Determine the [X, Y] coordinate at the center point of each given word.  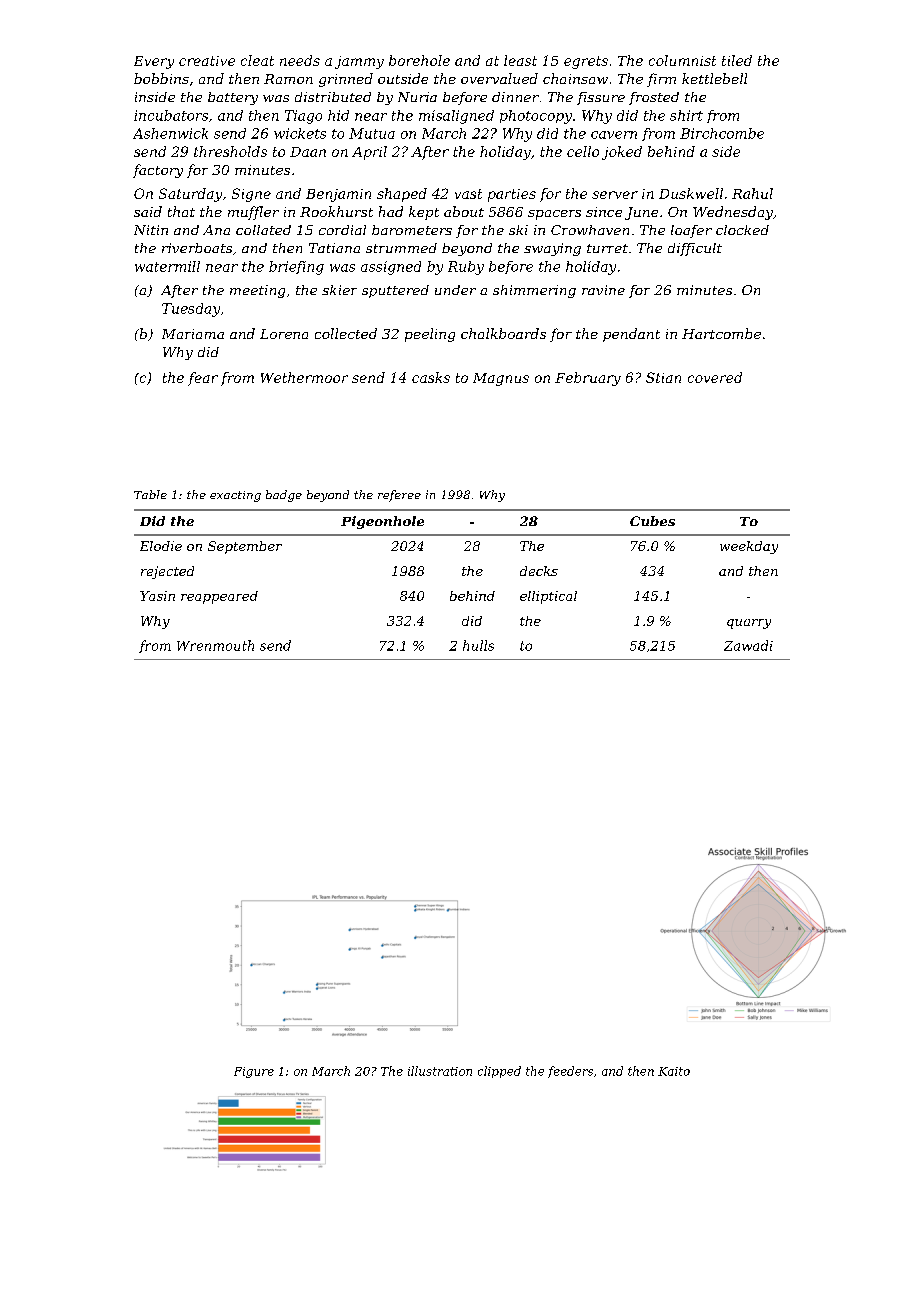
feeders [570, 1072]
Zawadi [748, 645]
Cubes [652, 521]
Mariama [193, 334]
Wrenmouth [215, 645]
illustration [440, 1071]
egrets [586, 62]
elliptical [548, 597]
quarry [749, 624]
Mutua [372, 133]
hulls [478, 645]
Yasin [157, 596]
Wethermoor [304, 377]
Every [154, 62]
